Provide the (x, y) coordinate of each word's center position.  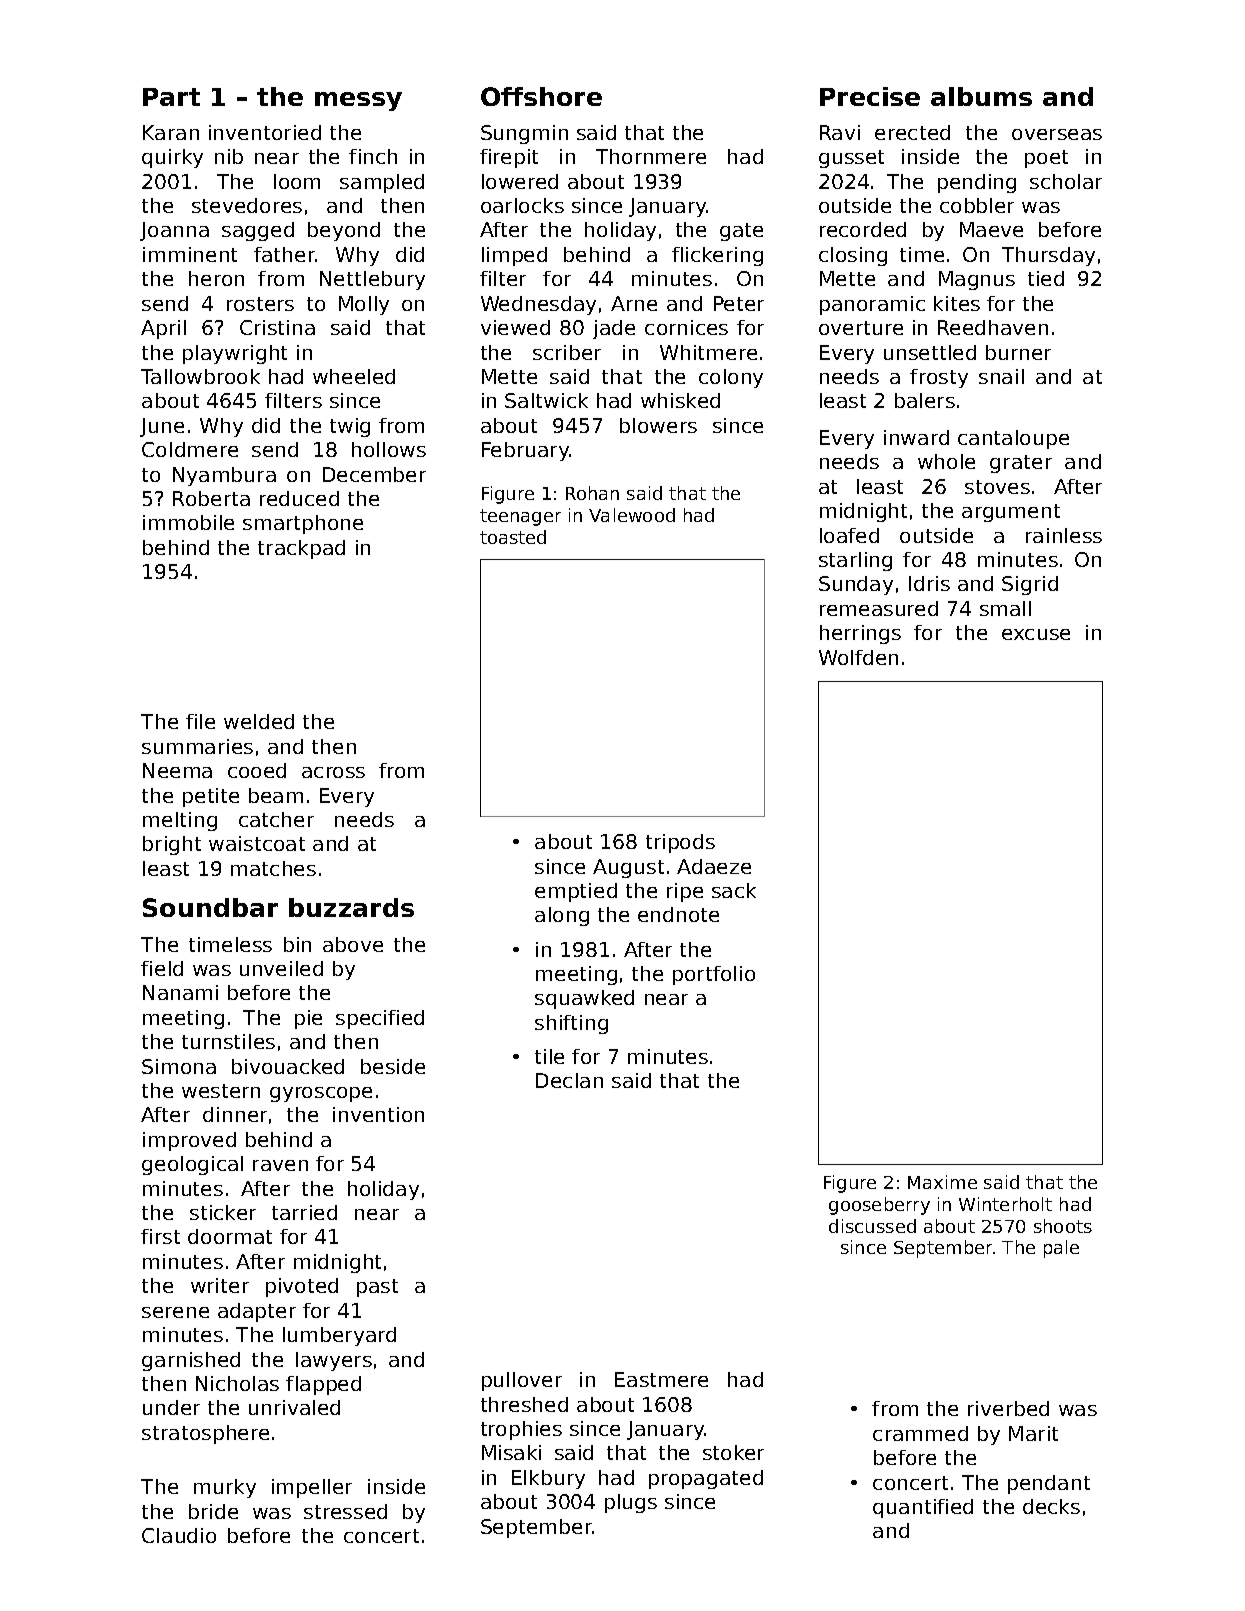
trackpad (301, 549)
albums (981, 96)
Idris (929, 583)
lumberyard (339, 1336)
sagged (258, 231)
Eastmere (661, 1379)
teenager (520, 517)
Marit (1033, 1433)
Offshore (541, 96)
